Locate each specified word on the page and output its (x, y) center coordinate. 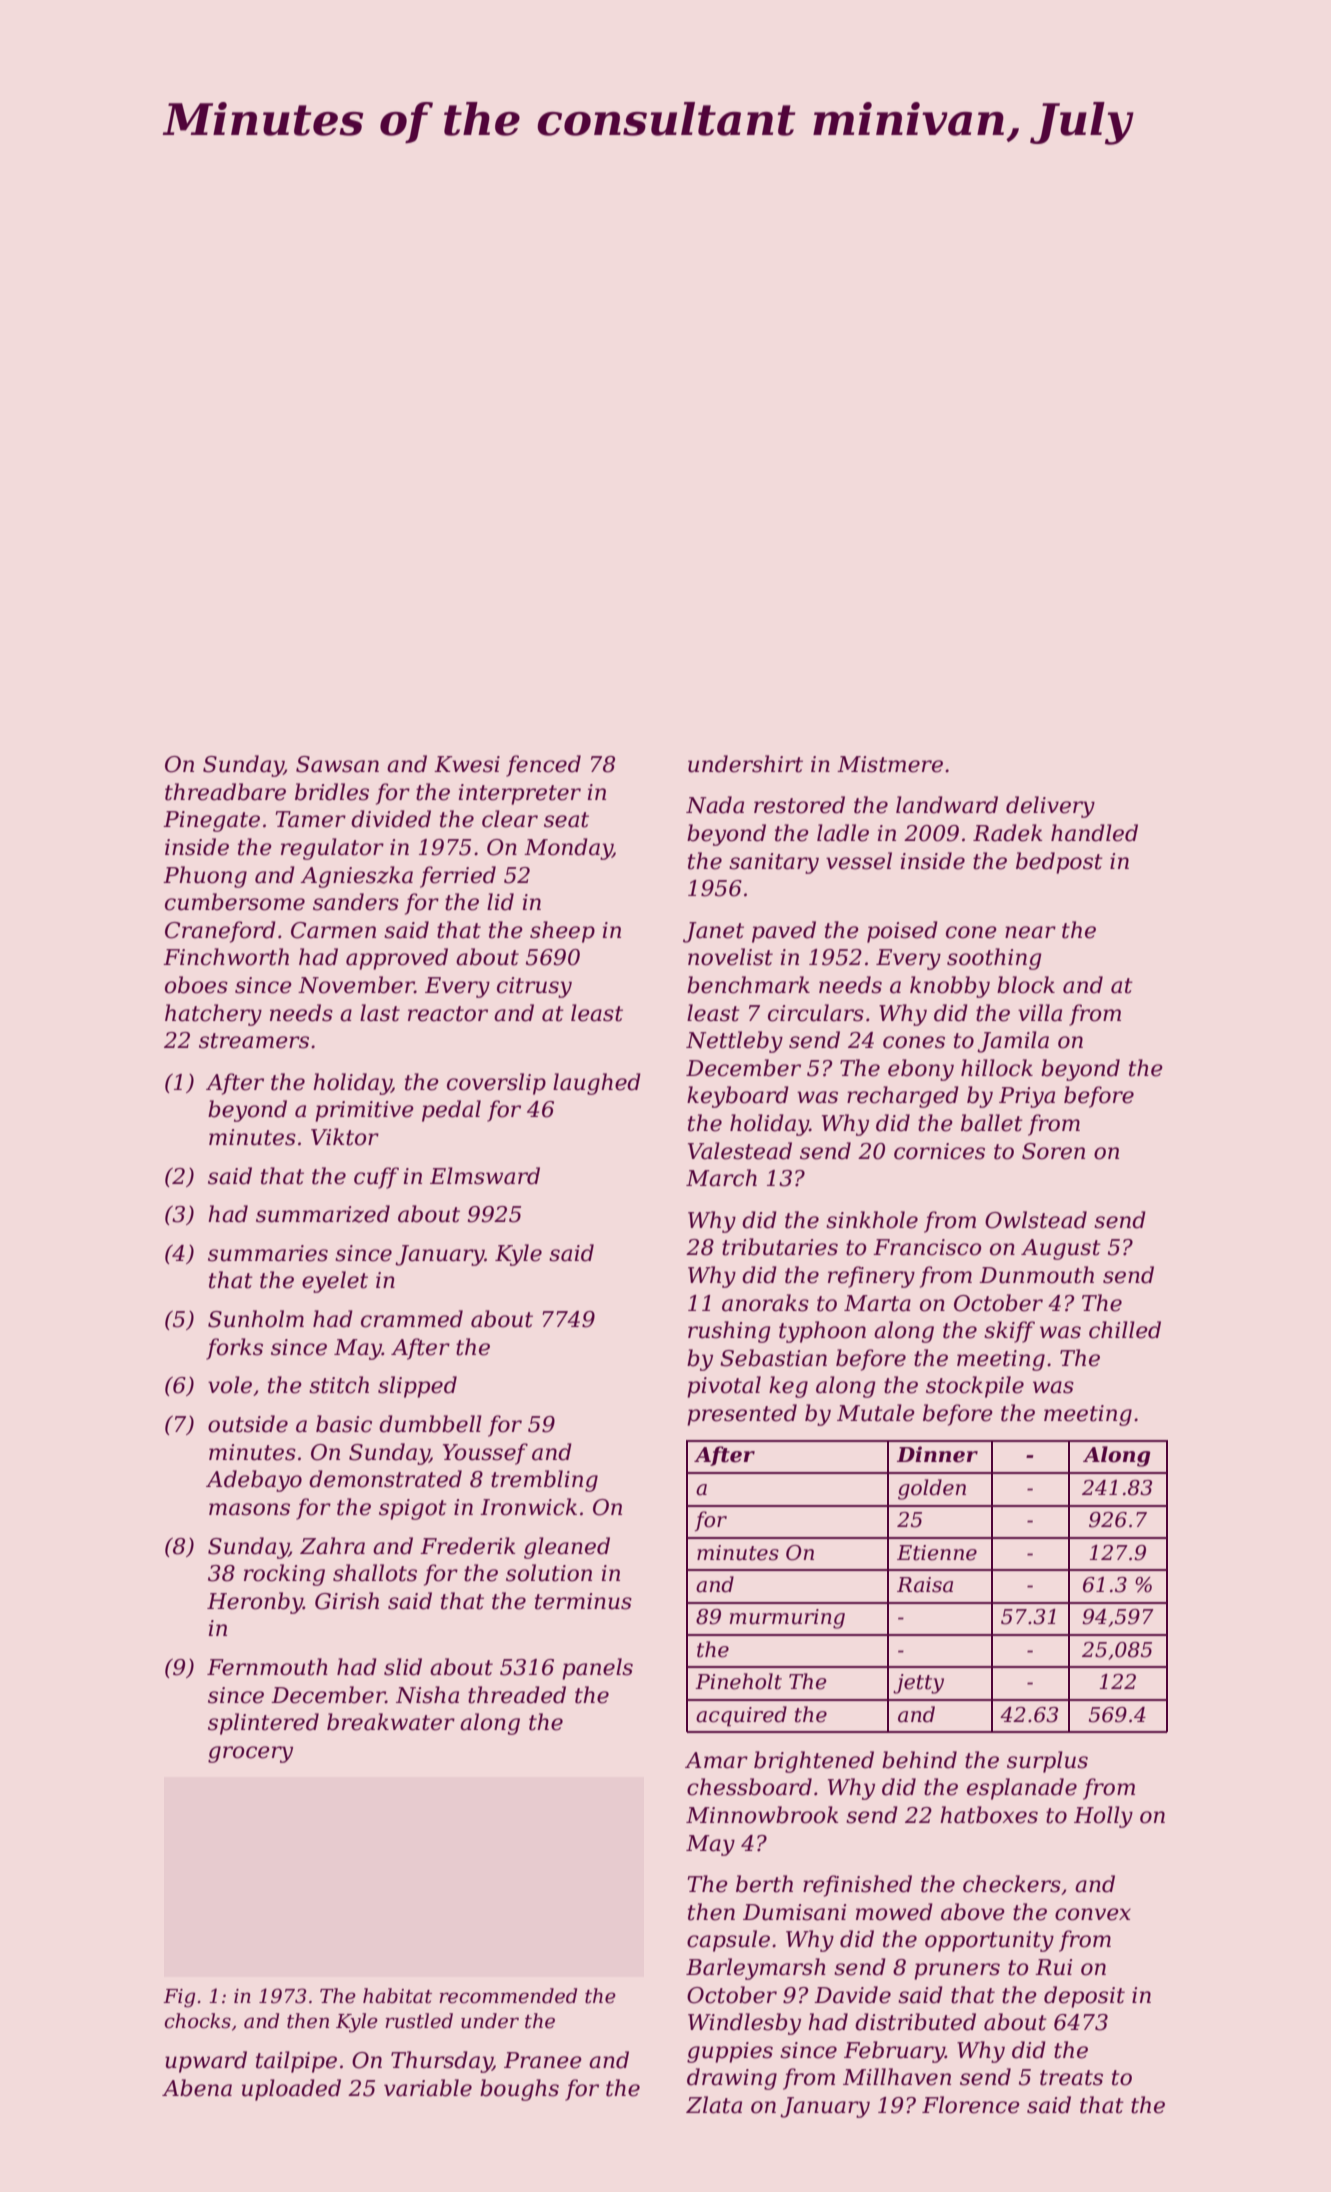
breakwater (391, 1722)
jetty (918, 1684)
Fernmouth (267, 1667)
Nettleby (734, 1042)
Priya (1027, 1097)
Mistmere (890, 764)
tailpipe (296, 2062)
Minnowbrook (762, 1815)
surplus (1047, 1762)
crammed (412, 1319)
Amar (716, 1760)
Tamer (310, 819)
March (721, 1178)
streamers (254, 1041)
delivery (1050, 807)
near (1030, 932)
